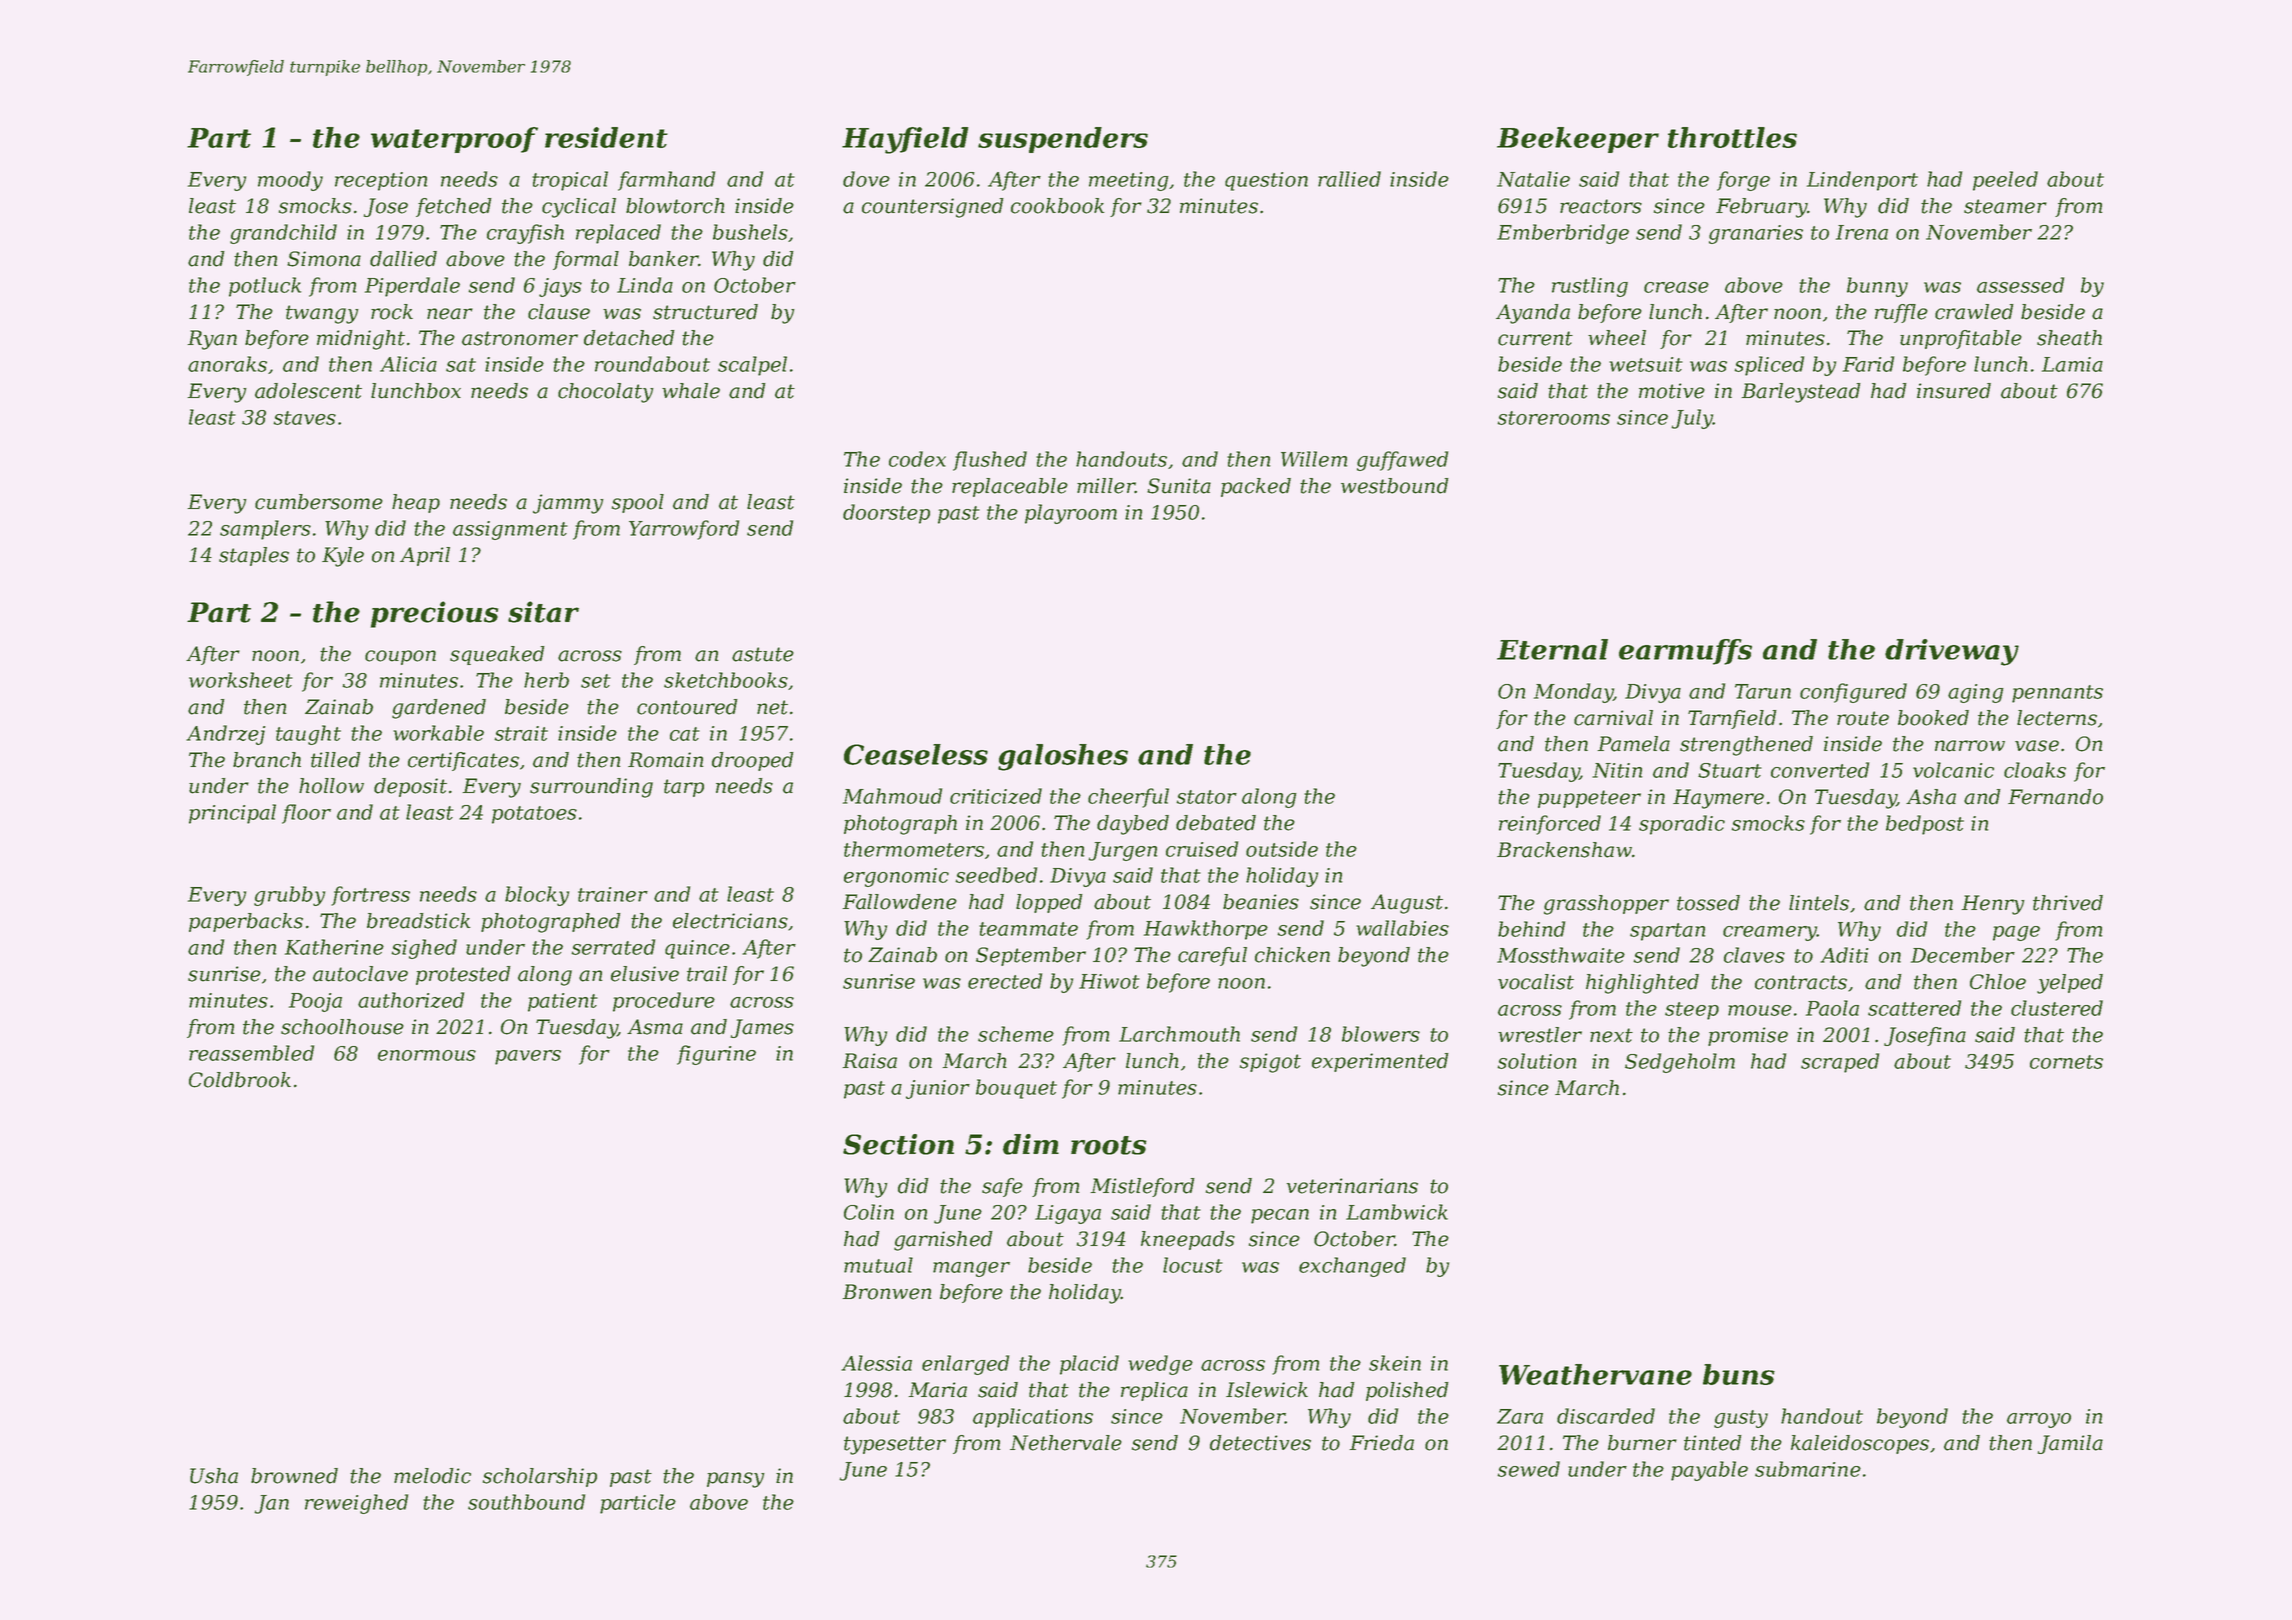  I want to click on stator, so click(1207, 797).
